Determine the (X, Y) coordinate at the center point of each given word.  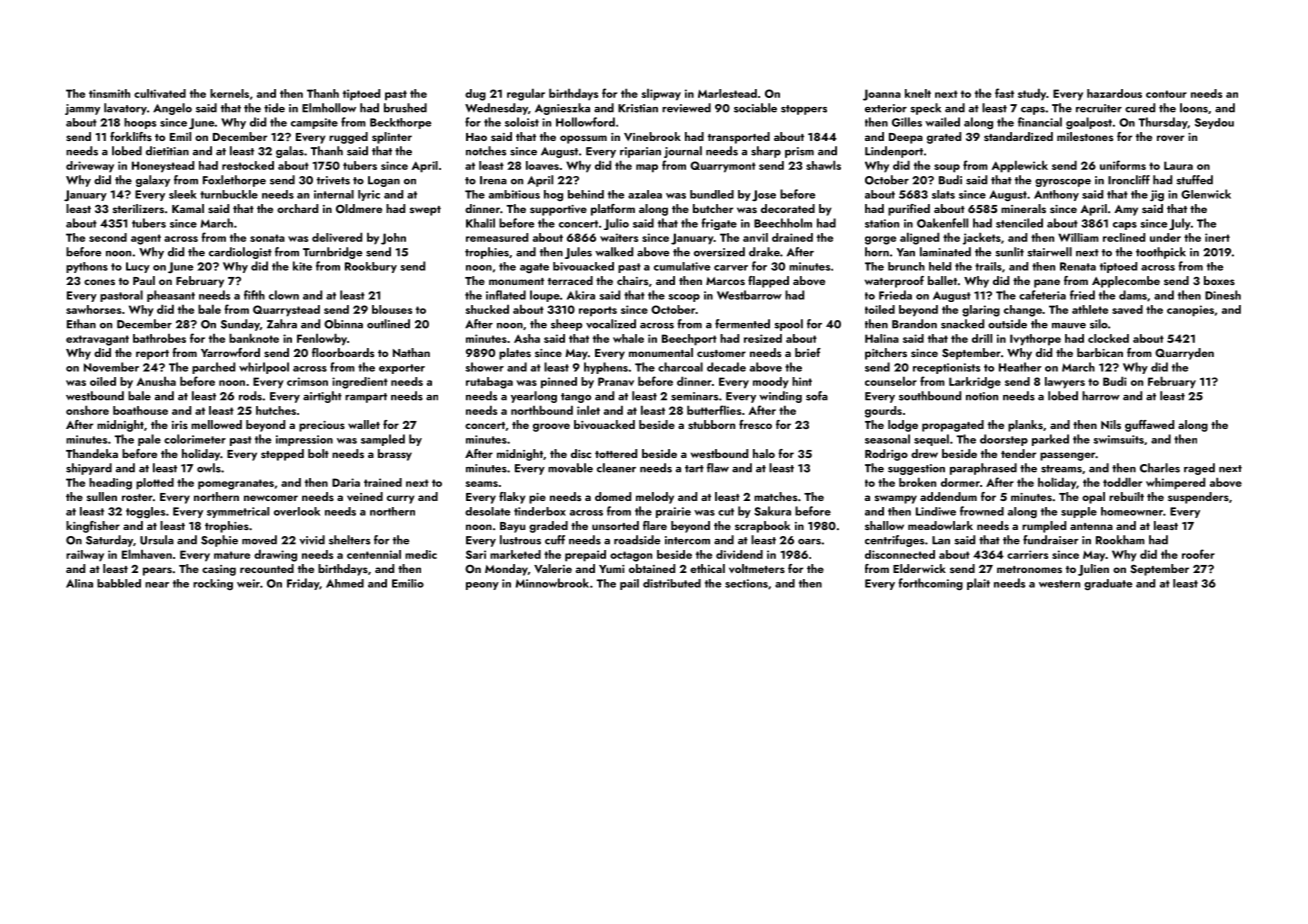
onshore (87, 410)
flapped (768, 282)
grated (944, 138)
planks (1025, 426)
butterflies (714, 410)
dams (1133, 295)
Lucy (138, 267)
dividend (739, 554)
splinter (392, 138)
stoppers (804, 110)
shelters (349, 540)
